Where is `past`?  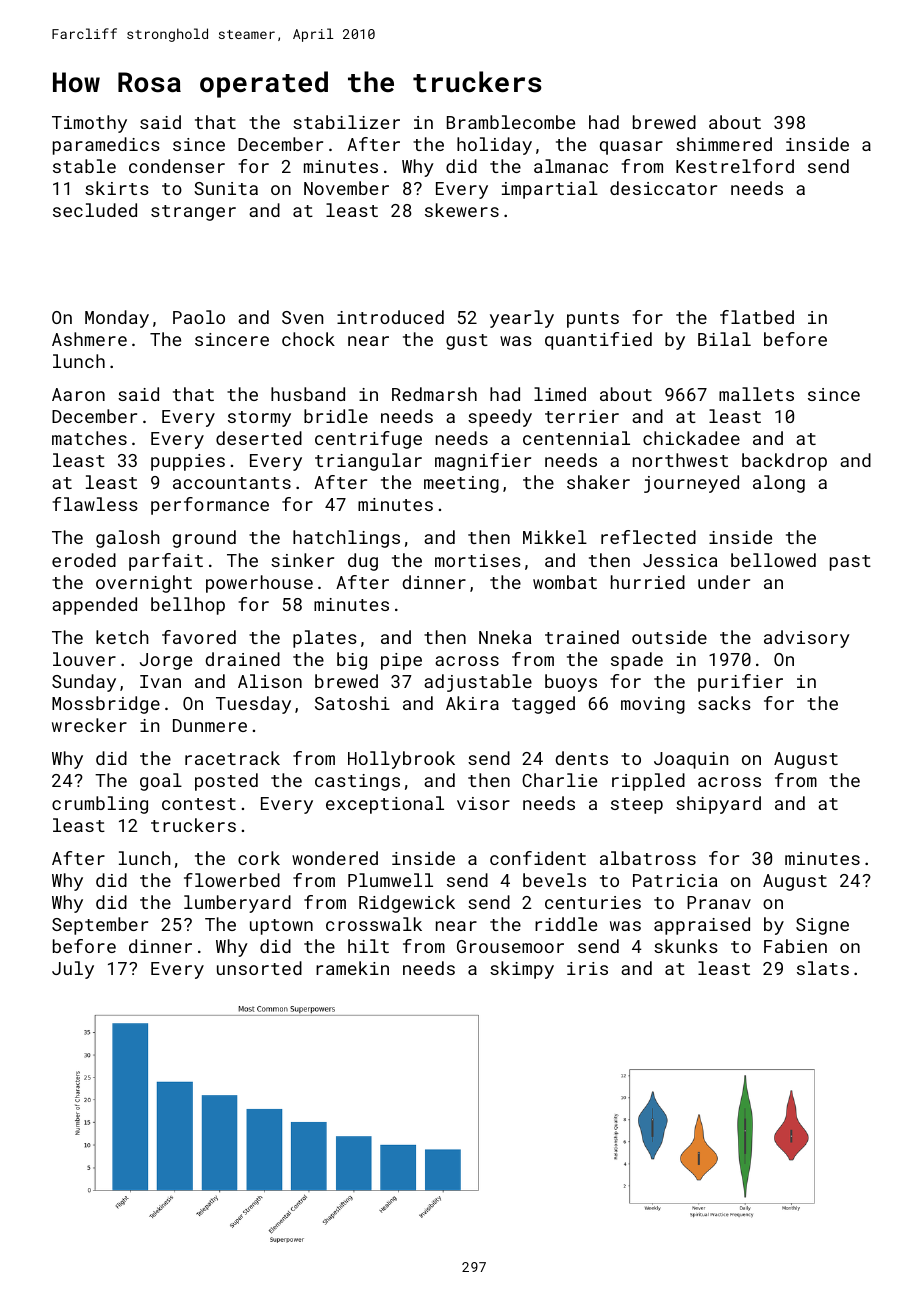 past is located at coordinates (850, 563).
